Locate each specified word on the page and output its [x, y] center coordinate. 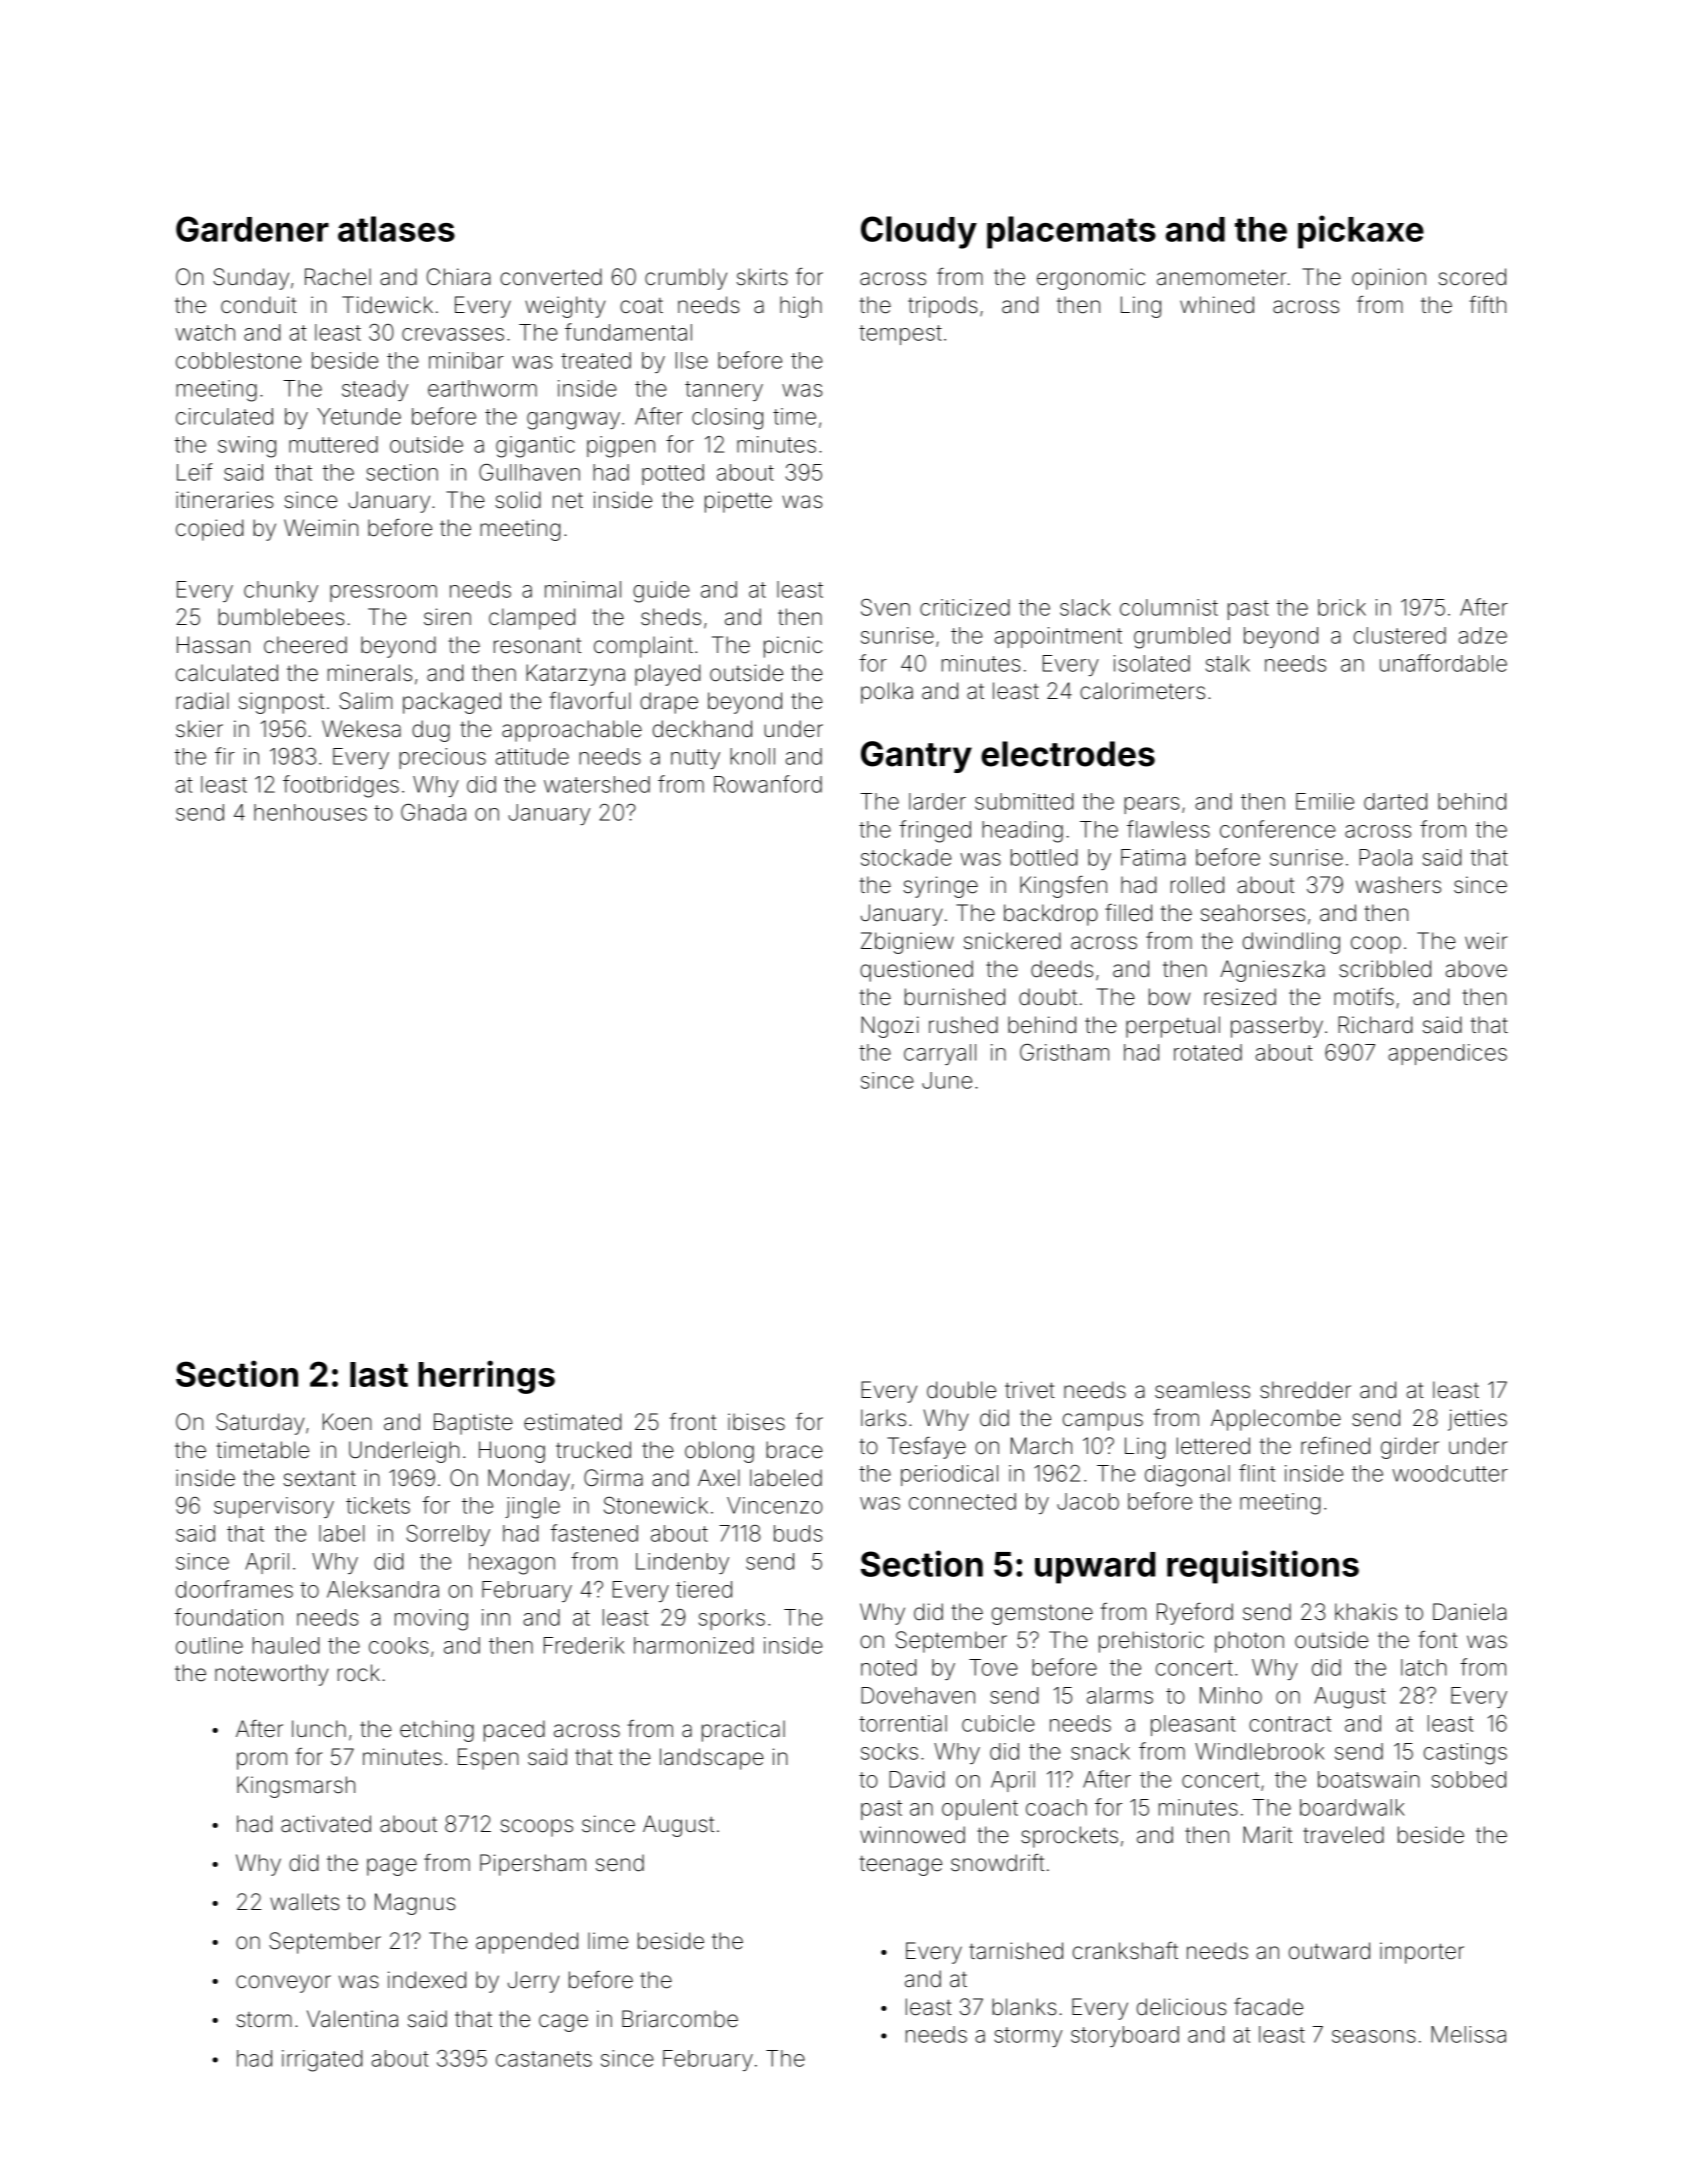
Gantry [916, 757]
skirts [762, 277]
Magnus [415, 1904]
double [961, 1390]
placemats [1071, 232]
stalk [1228, 663]
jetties [1477, 1420]
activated [326, 1824]
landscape [712, 1759]
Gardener [252, 229]
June [947, 1080]
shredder [1305, 1390]
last [379, 1374]
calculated [227, 673]
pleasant [1193, 1725]
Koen [347, 1422]
